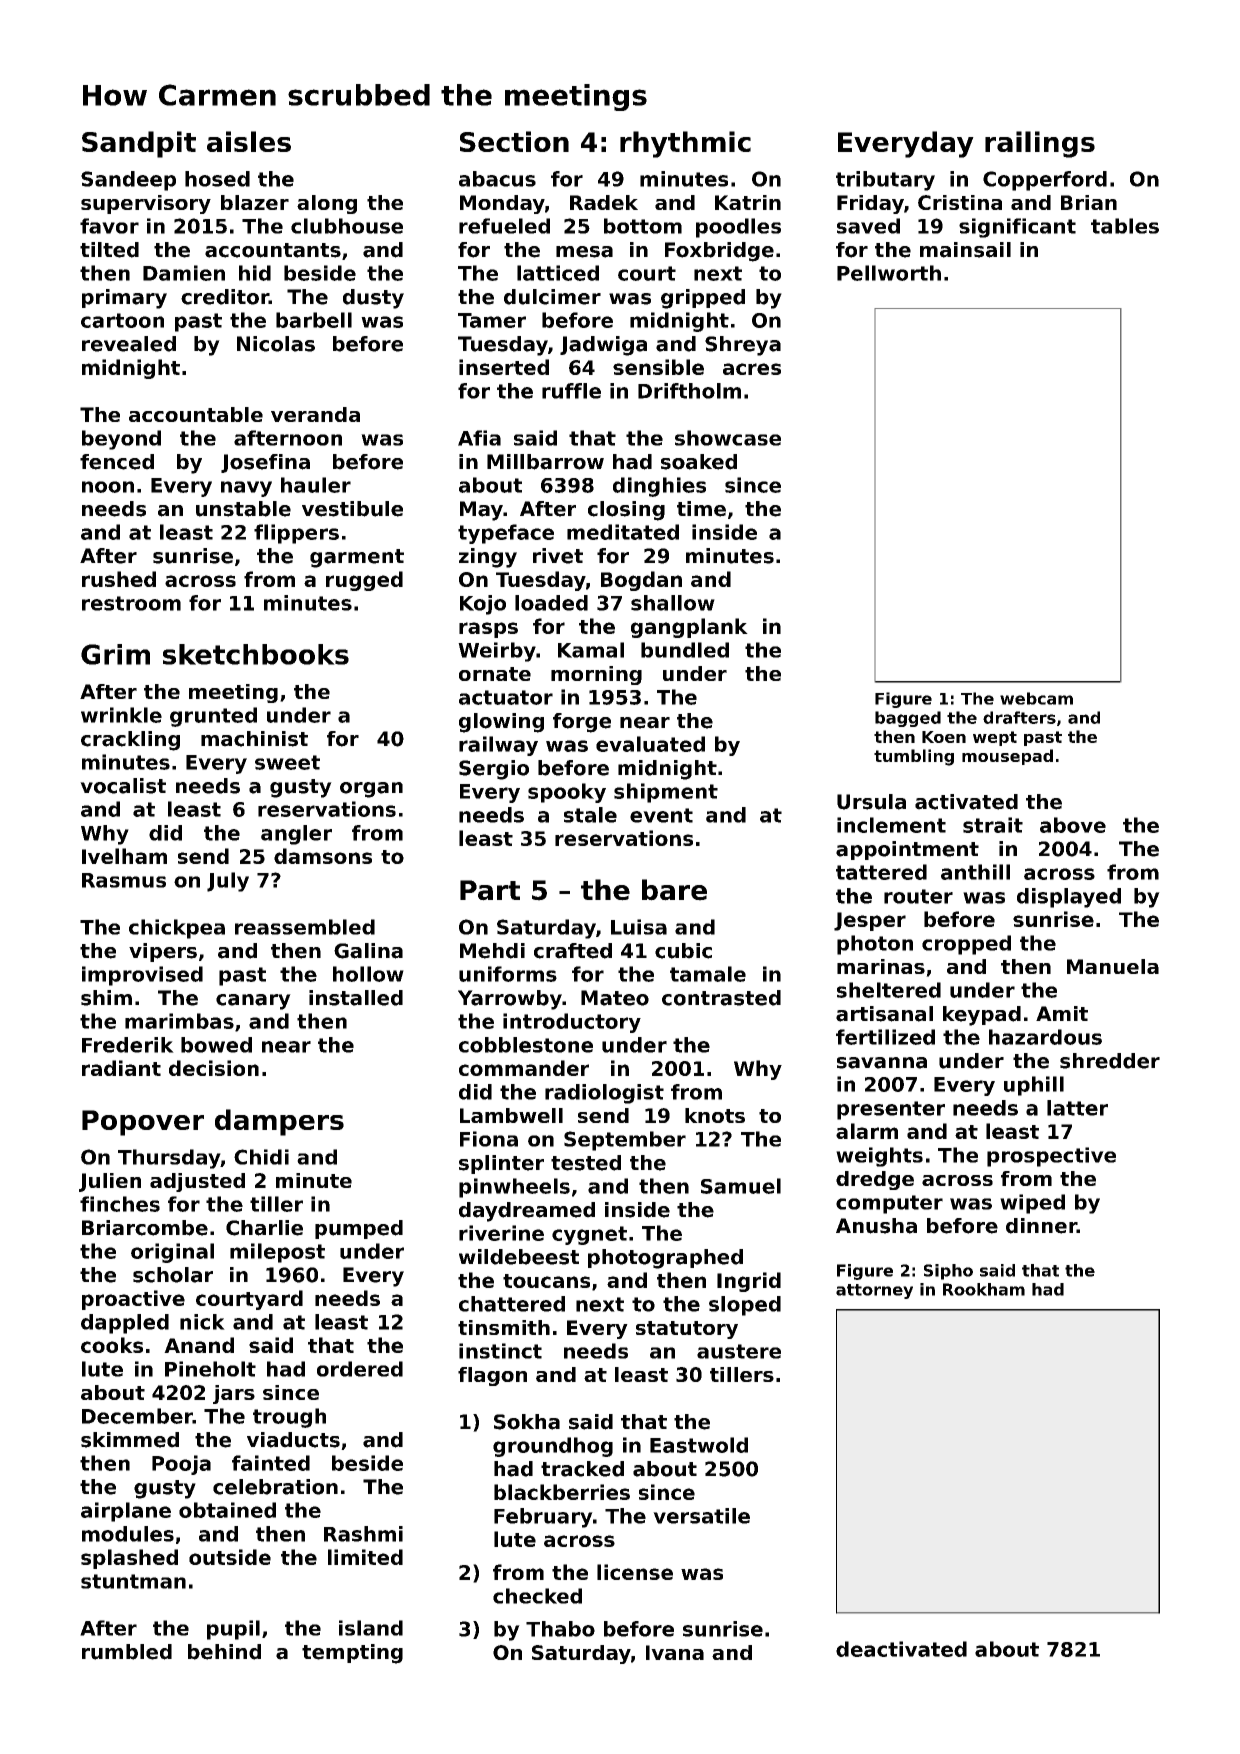 This page has width=1240, height=1754. What do you see at coordinates (590, 815) in the page?
I see `stale` at bounding box center [590, 815].
